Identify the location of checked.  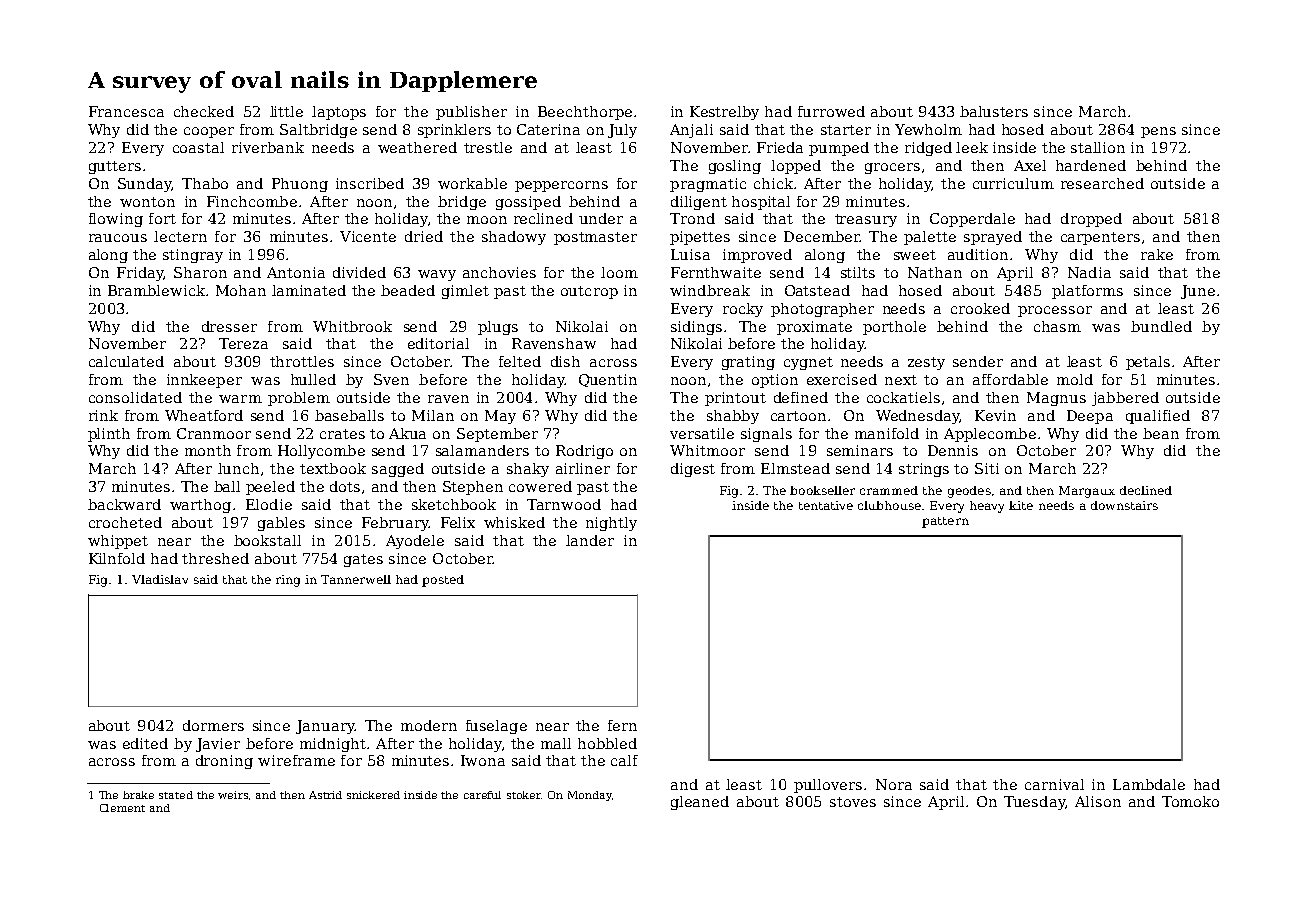
(204, 111).
